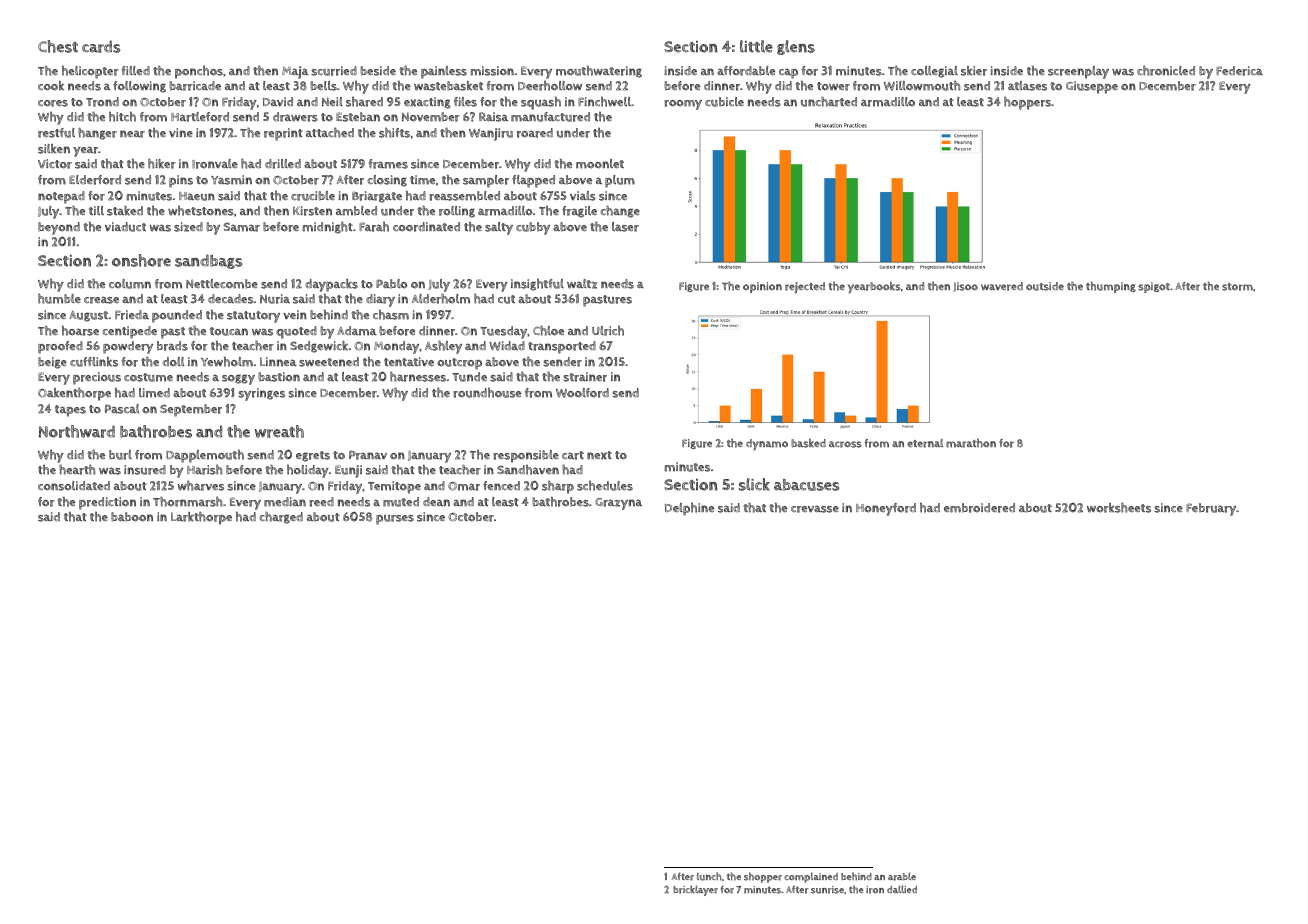 Image resolution: width=1308 pixels, height=924 pixels. Describe the element at coordinates (695, 890) in the document. I see `bricklayer` at that location.
